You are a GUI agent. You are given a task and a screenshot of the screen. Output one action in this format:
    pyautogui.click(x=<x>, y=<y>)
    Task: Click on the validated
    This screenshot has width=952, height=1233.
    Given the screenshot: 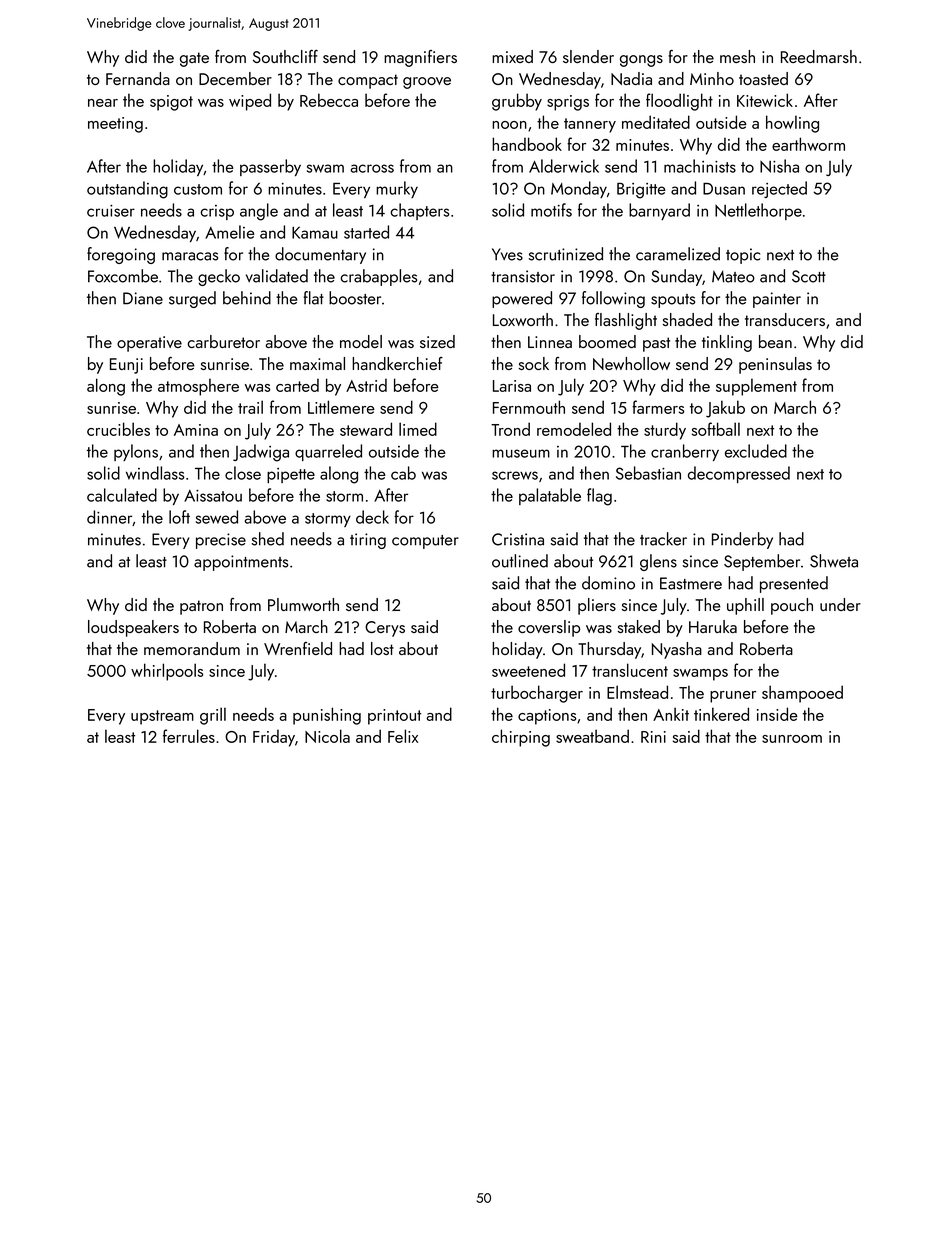 What is the action you would take?
    pyautogui.click(x=277, y=276)
